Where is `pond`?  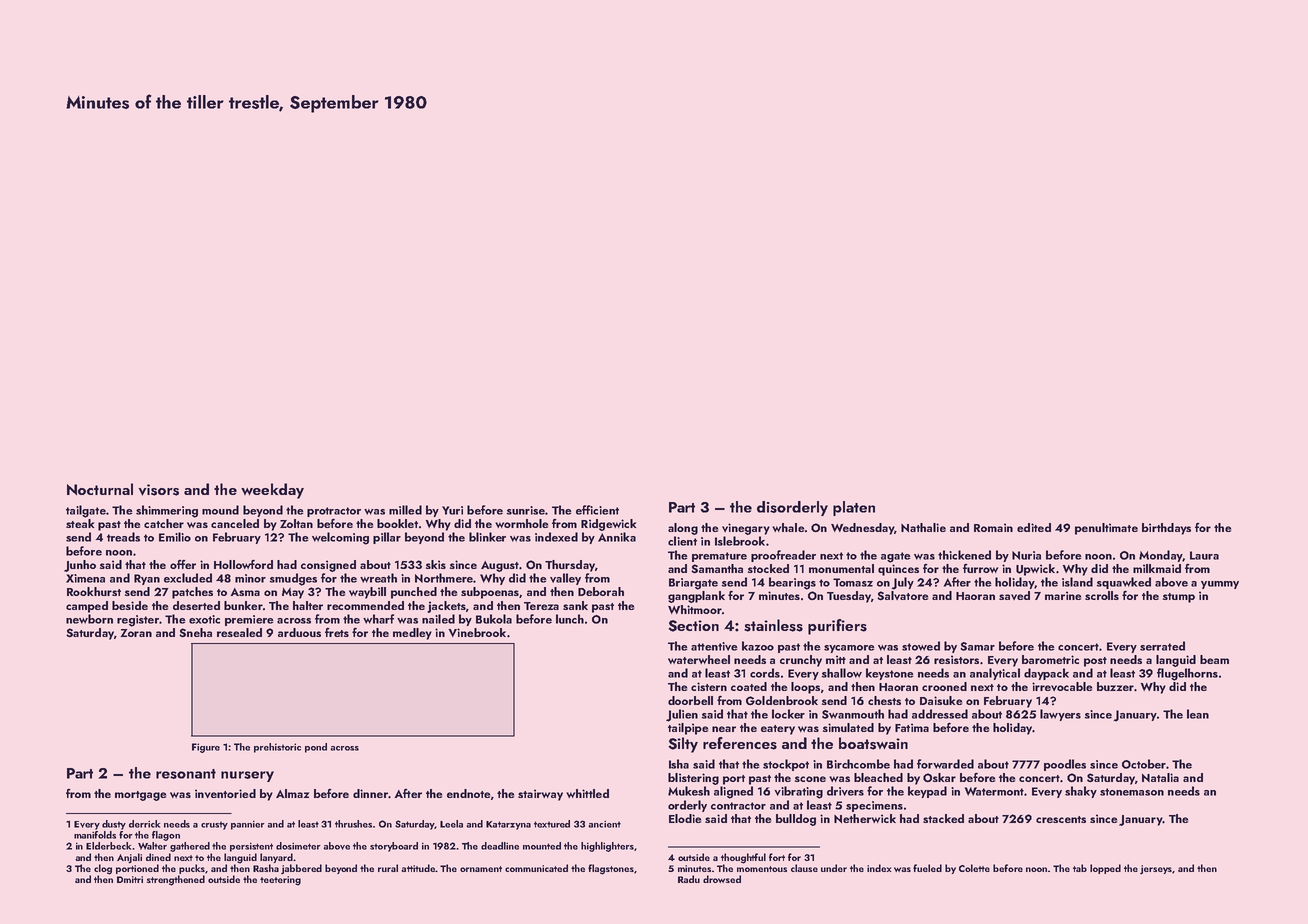
pond is located at coordinates (316, 748).
